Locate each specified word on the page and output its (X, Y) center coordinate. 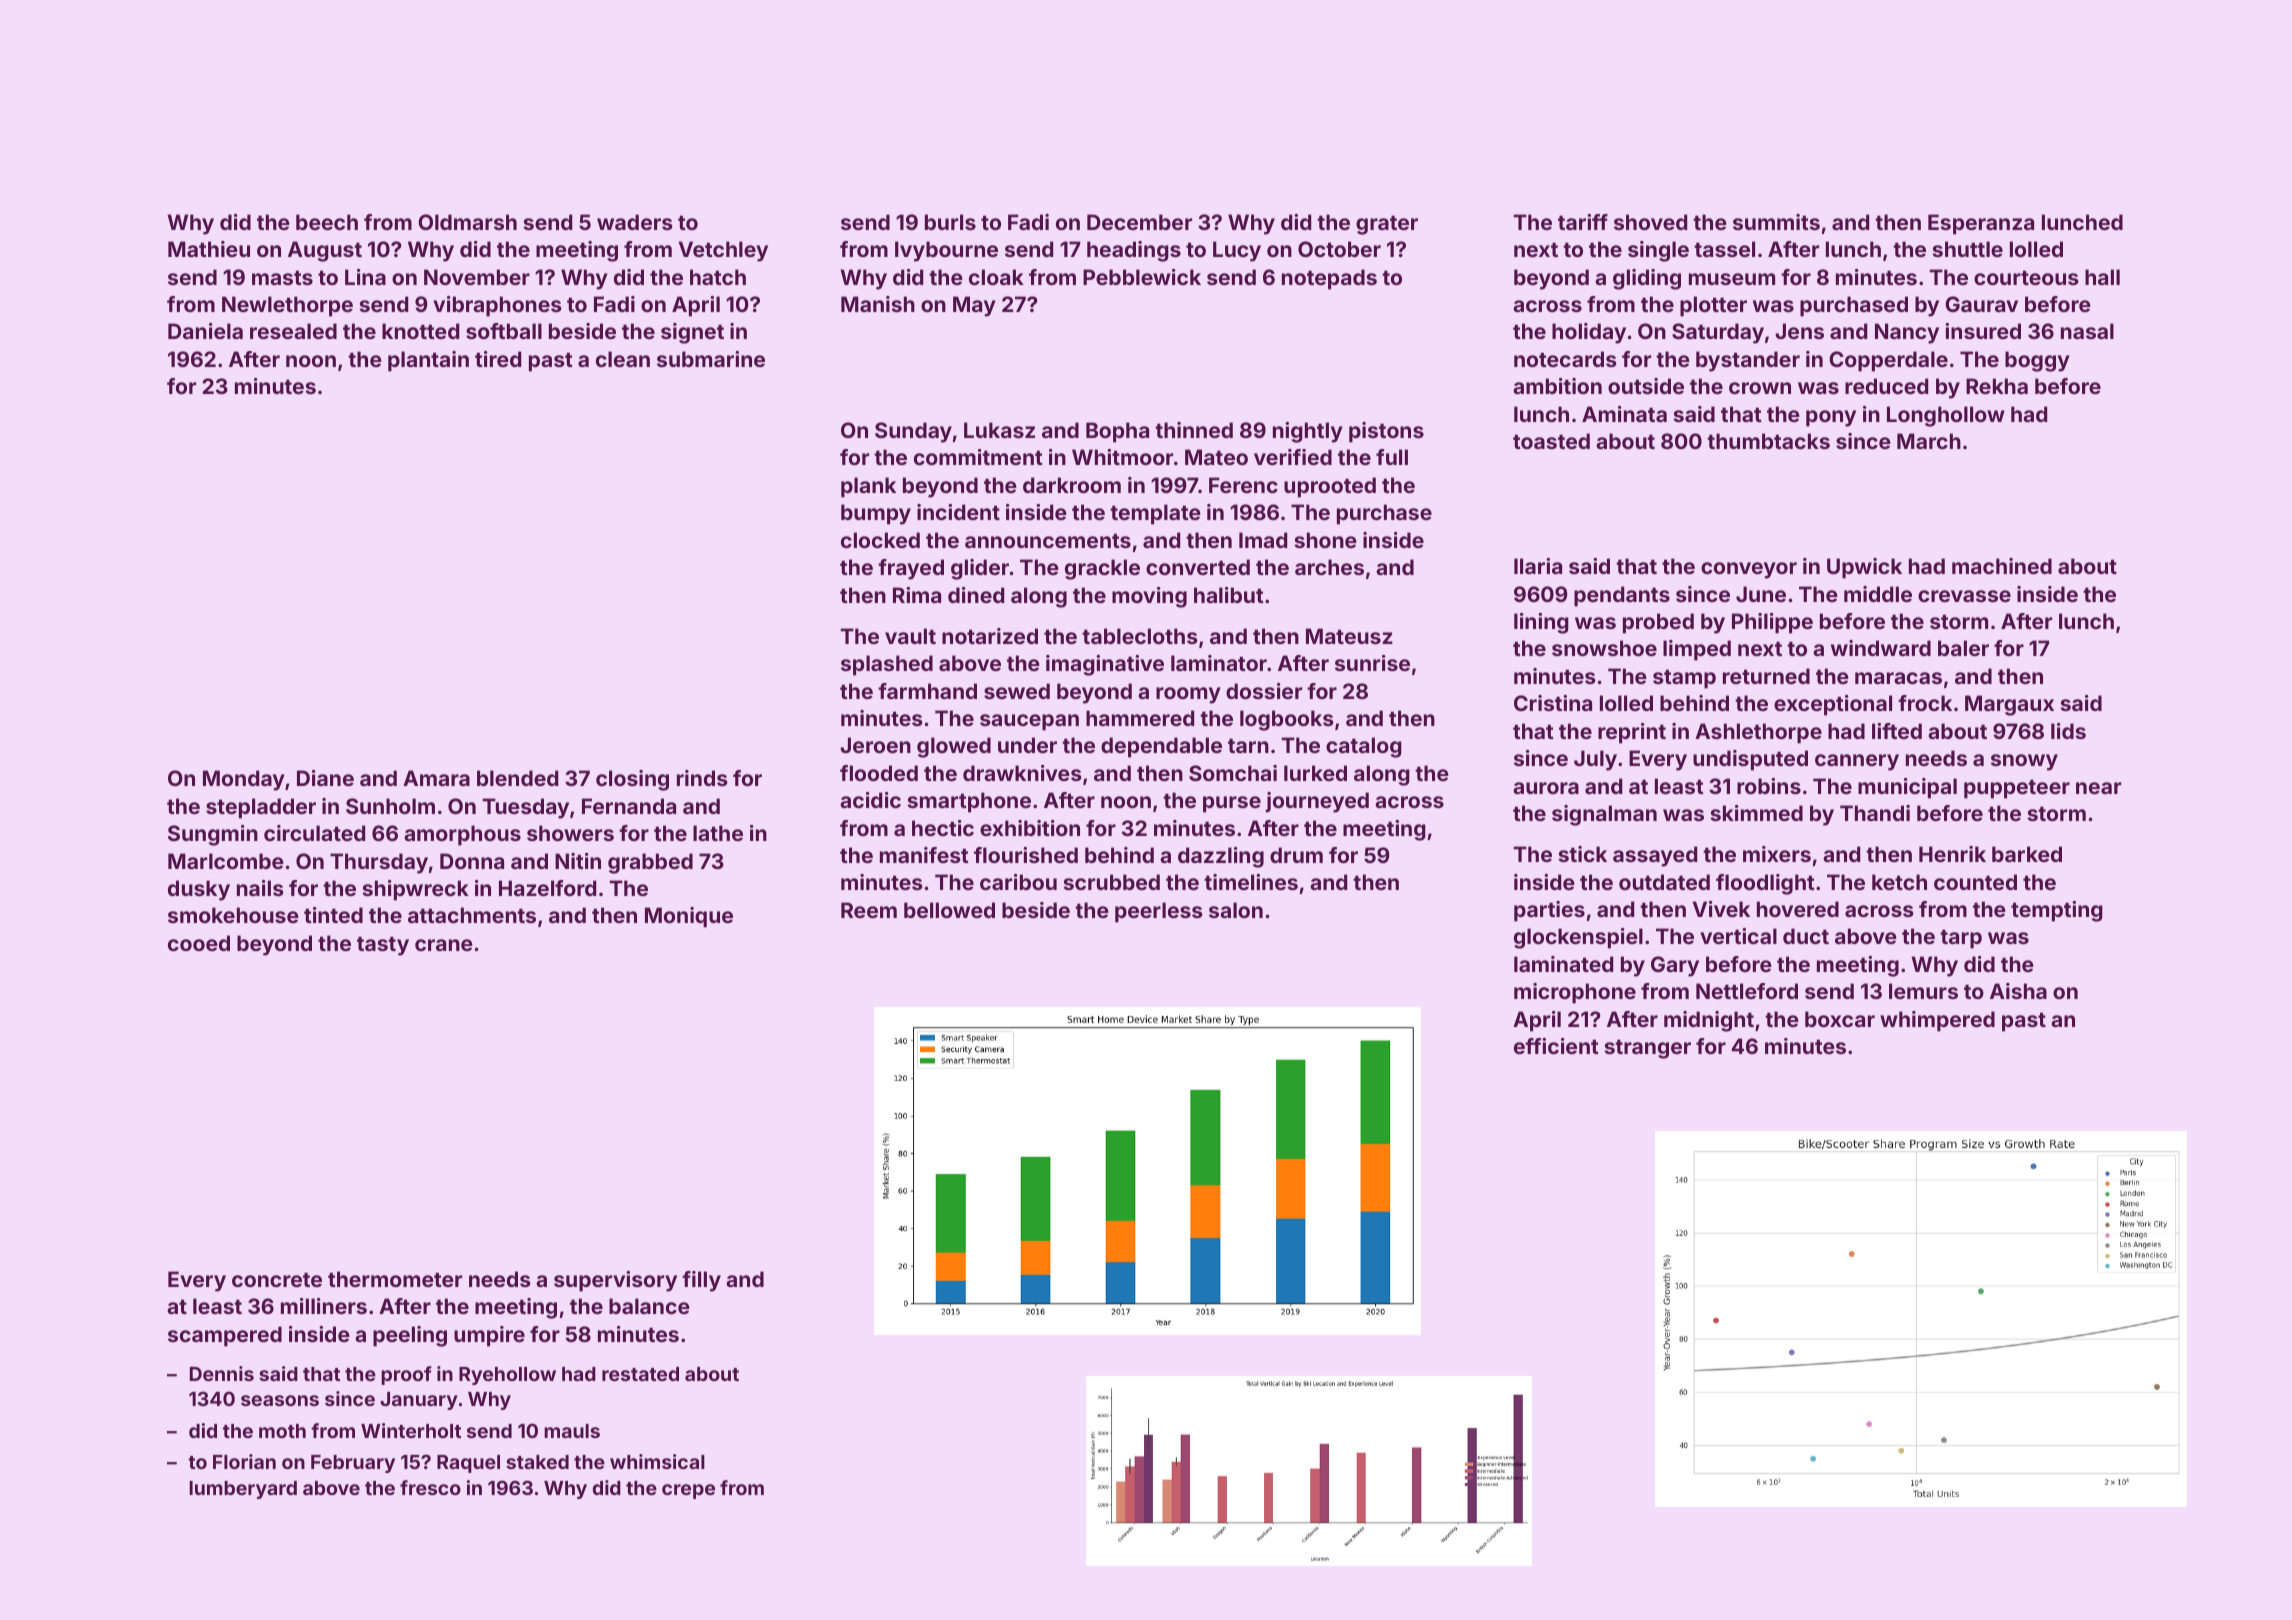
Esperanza (1981, 224)
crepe (688, 1491)
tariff (1583, 222)
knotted (420, 331)
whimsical (657, 1461)
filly (701, 1281)
